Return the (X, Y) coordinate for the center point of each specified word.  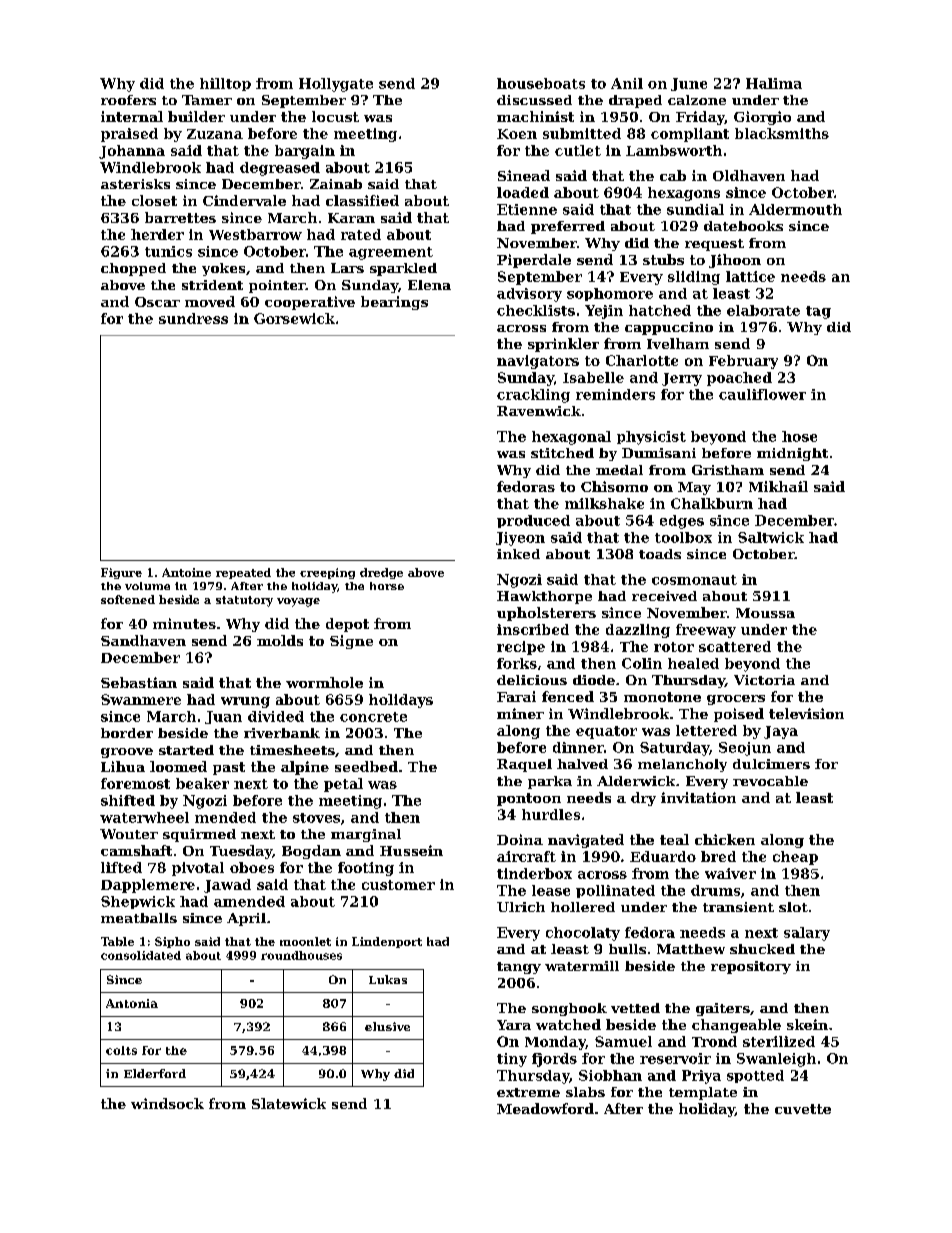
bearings (394, 303)
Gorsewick (294, 318)
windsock (167, 1103)
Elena (429, 285)
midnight (792, 454)
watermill (582, 966)
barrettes (180, 217)
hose (799, 436)
